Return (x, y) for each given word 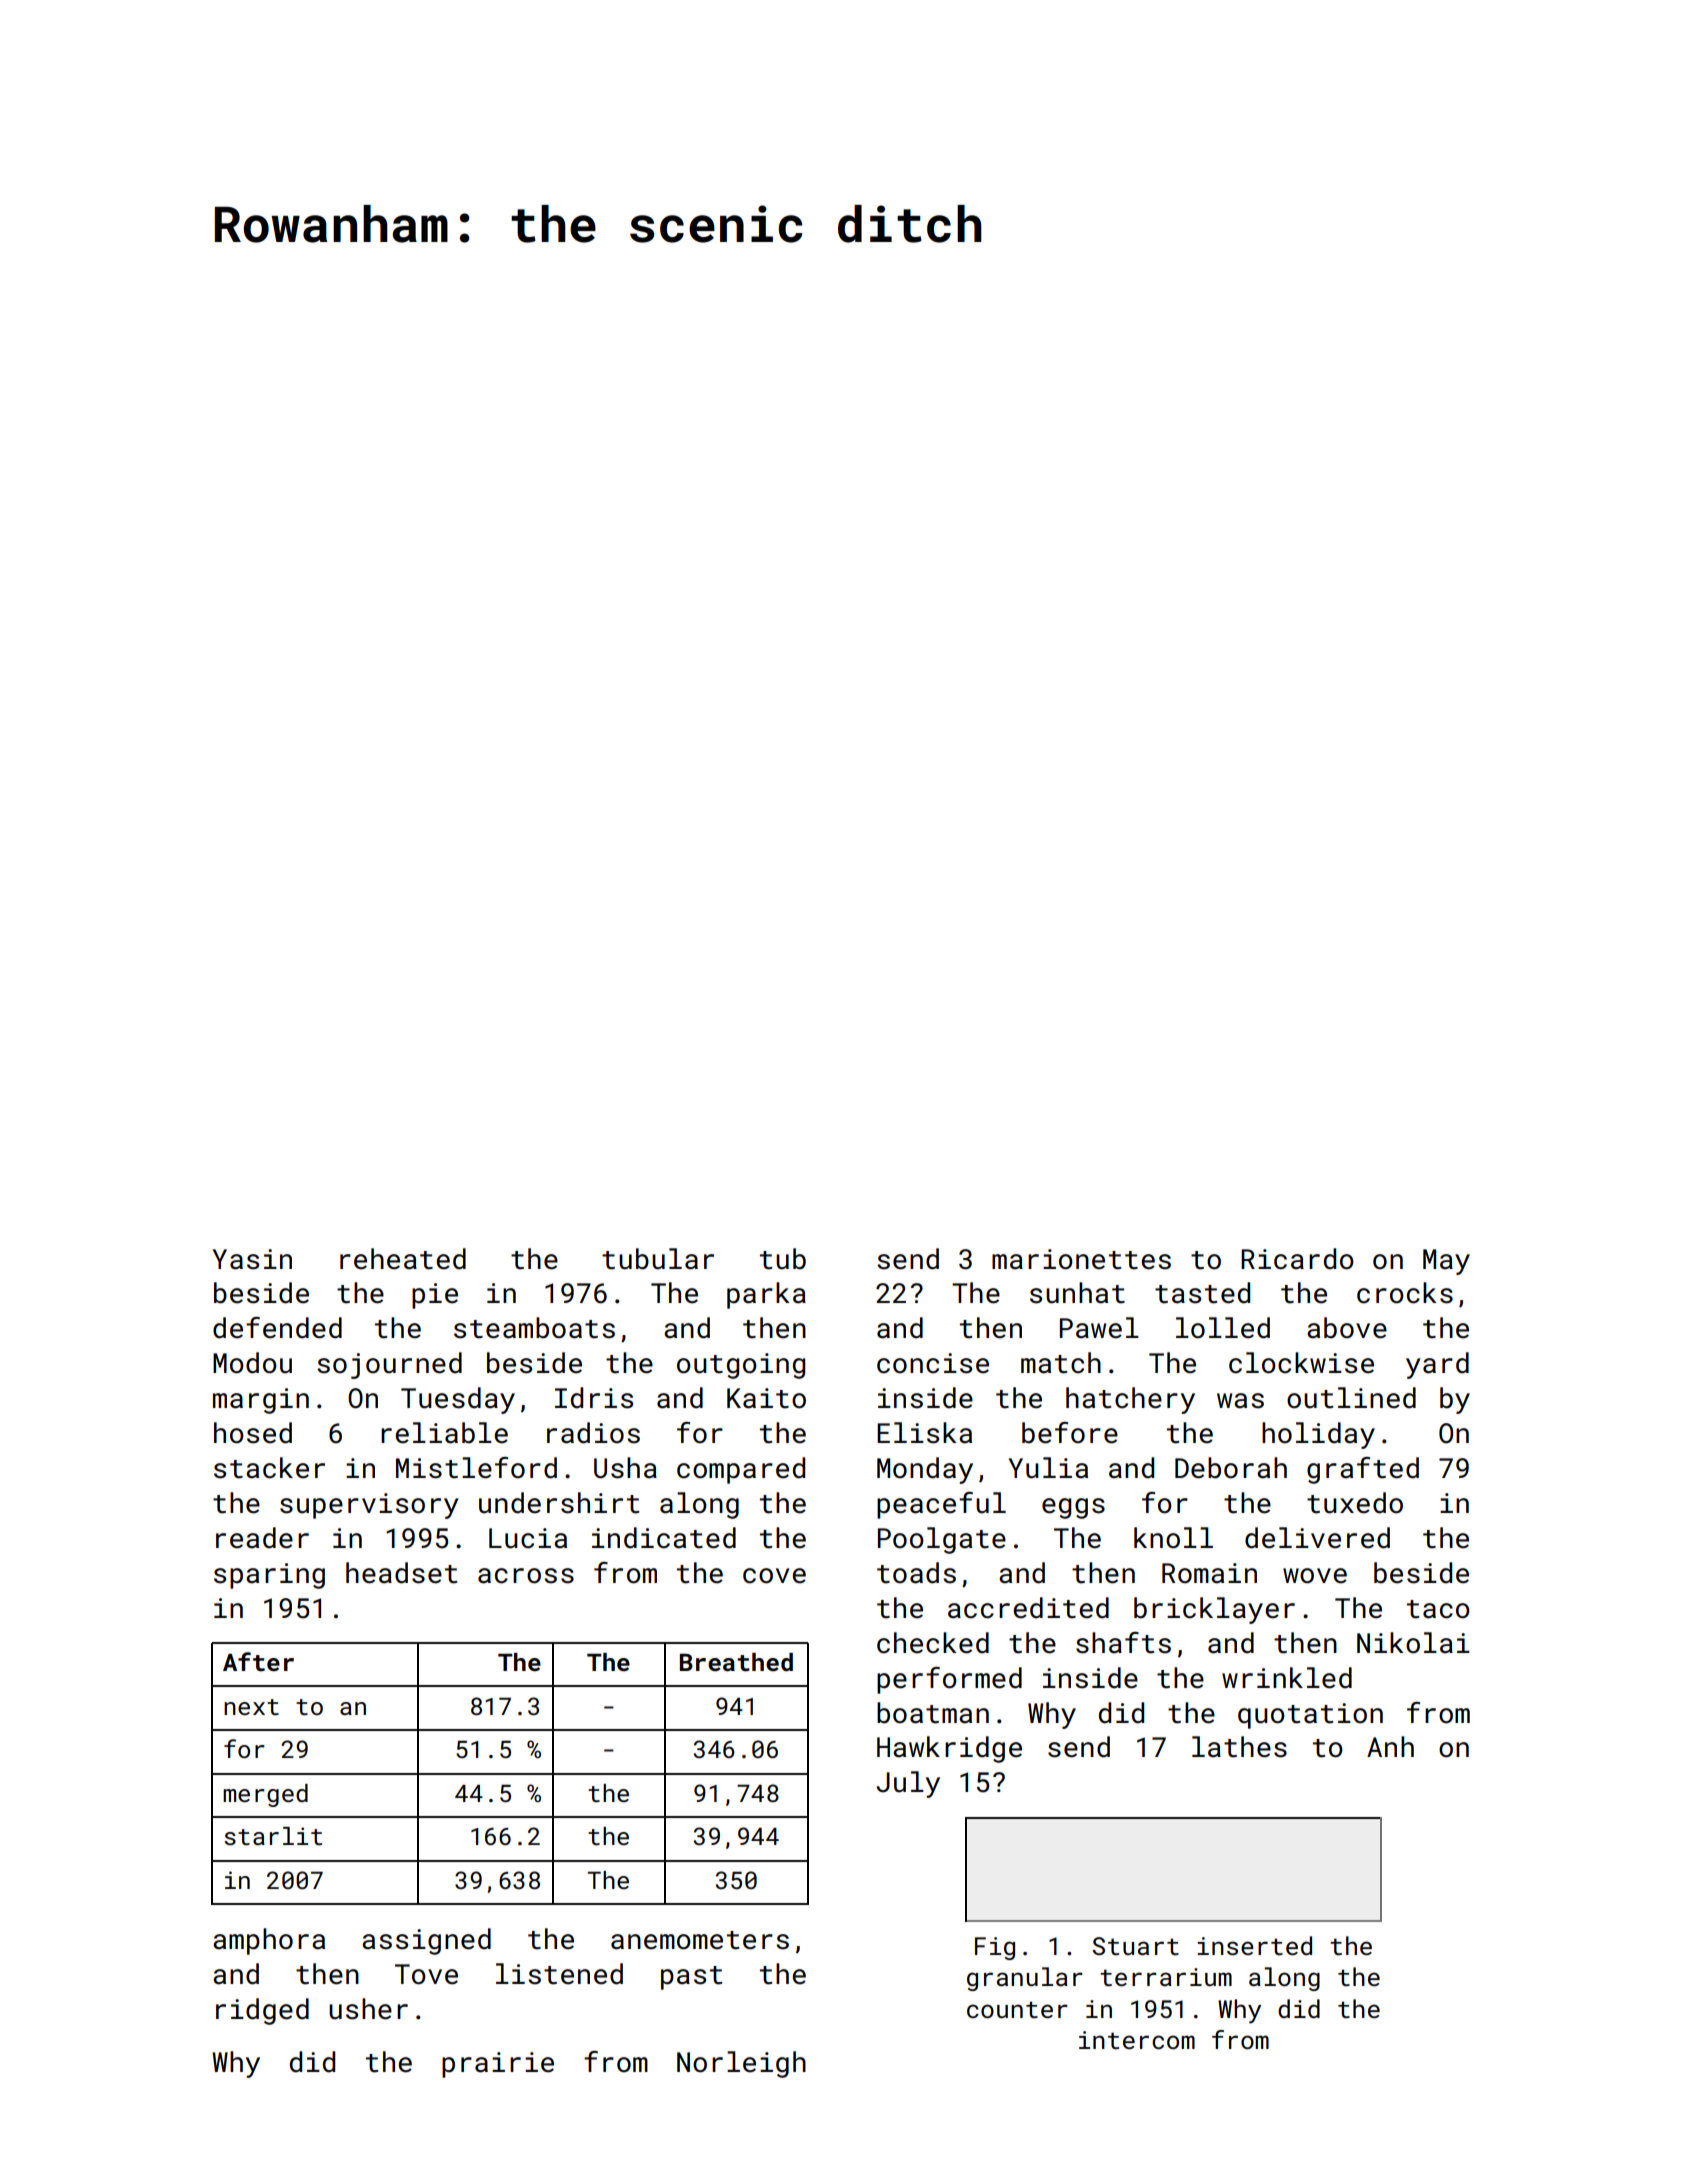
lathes (1239, 1747)
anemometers (700, 1940)
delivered (1317, 1538)
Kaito (766, 1398)
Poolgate (942, 1540)
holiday (1318, 1435)
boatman (933, 1713)
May (1446, 1262)
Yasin (252, 1259)
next (251, 1707)
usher (368, 2009)
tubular (658, 1259)
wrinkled (1287, 1678)
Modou (252, 1363)
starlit (273, 1836)
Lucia (528, 1538)
